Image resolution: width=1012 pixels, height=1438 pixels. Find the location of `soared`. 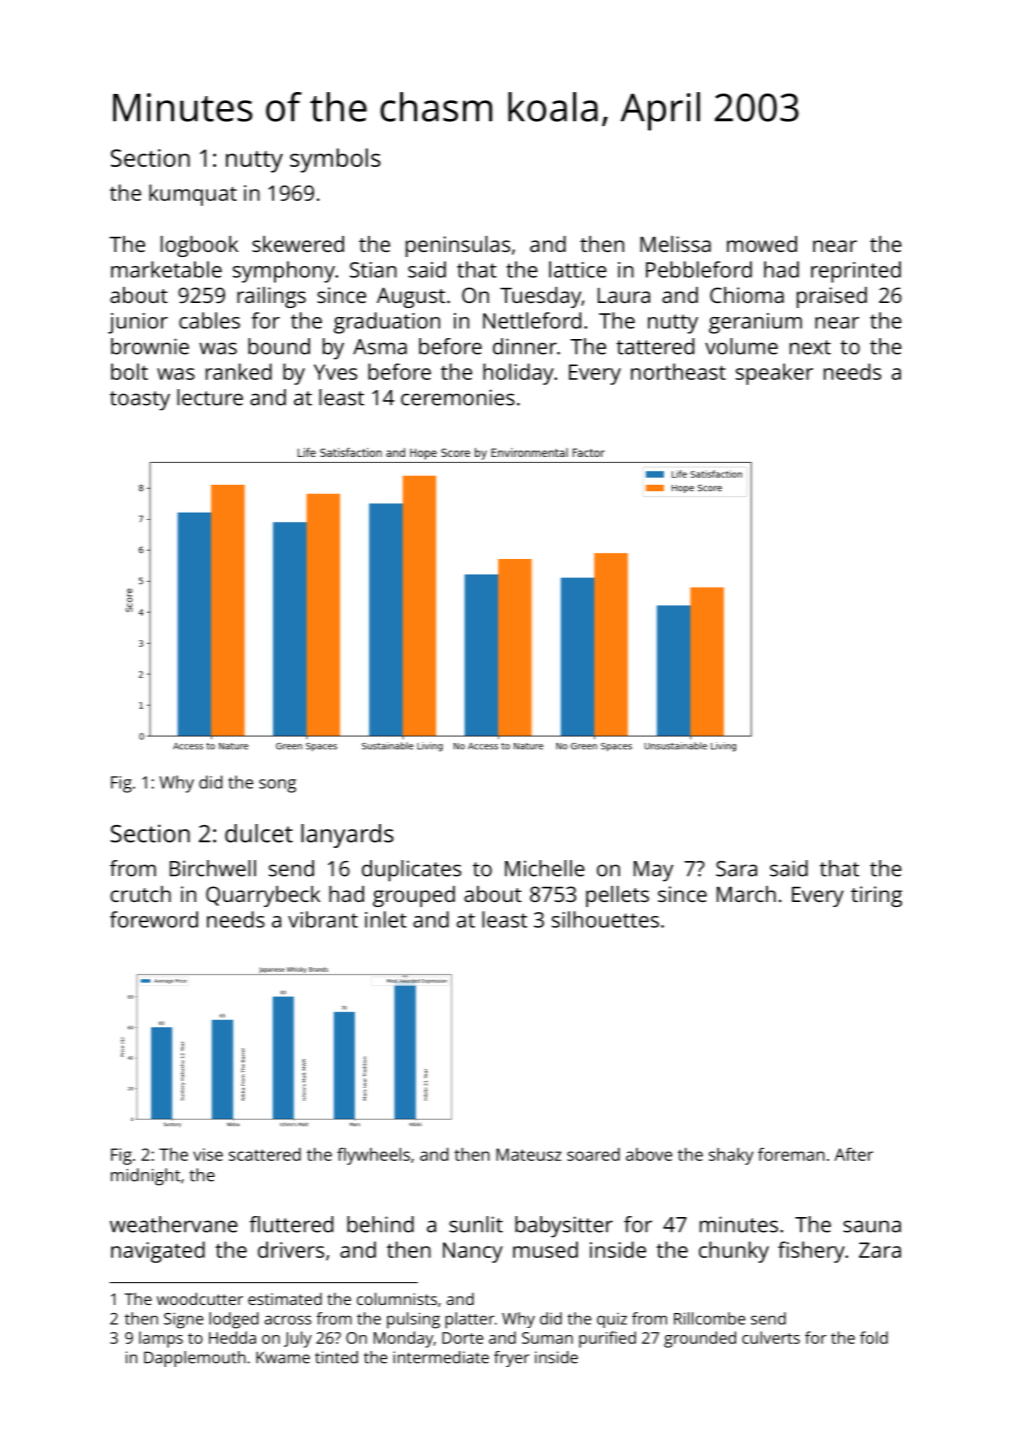

soared is located at coordinates (593, 1154).
